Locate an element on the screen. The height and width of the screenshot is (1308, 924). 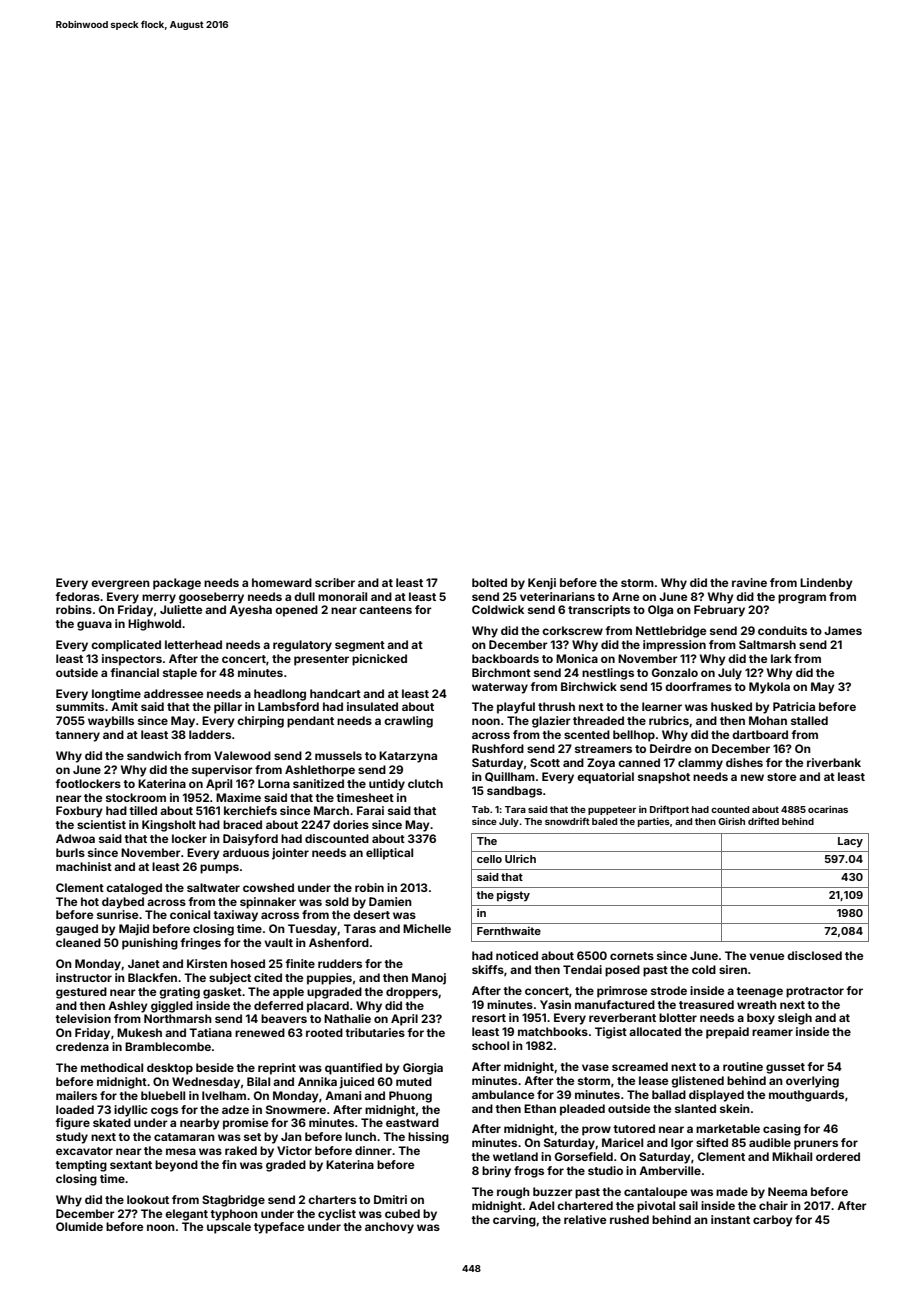
jointer is located at coordinates (290, 854).
